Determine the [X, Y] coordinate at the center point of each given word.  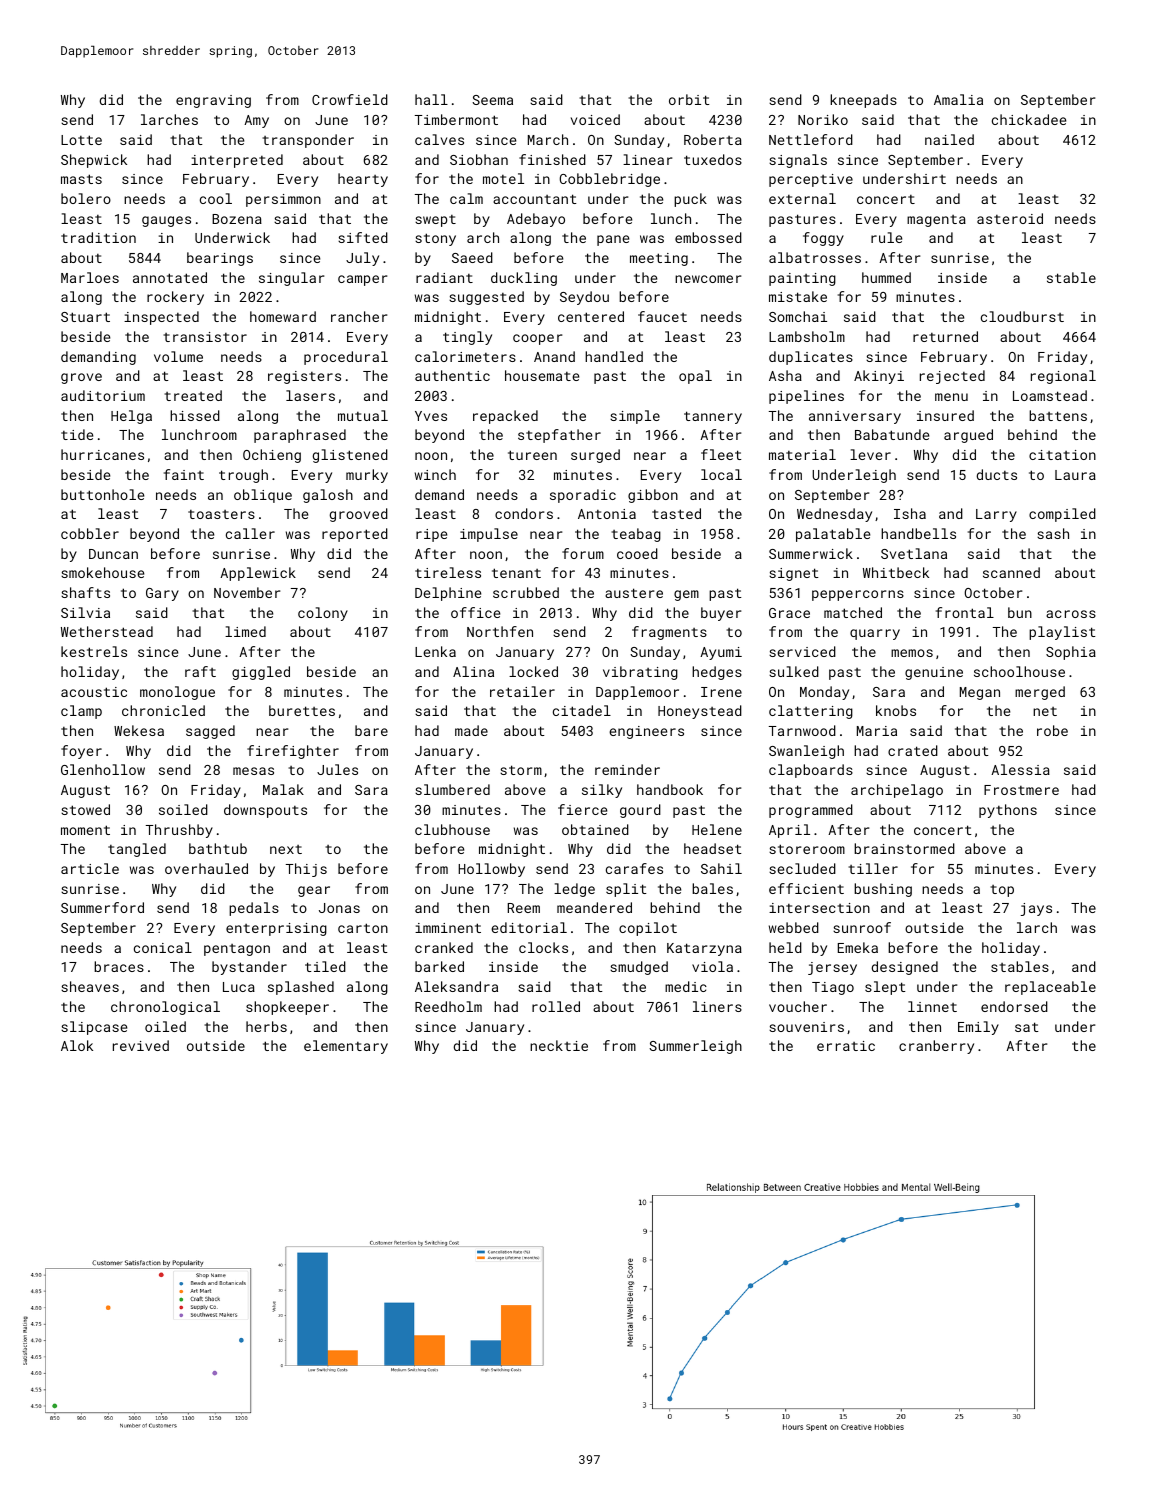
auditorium [103, 395]
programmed [811, 811]
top [1002, 891]
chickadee [1029, 119]
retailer [522, 691]
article [90, 868]
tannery [713, 417]
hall [431, 99]
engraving [213, 101]
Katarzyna [704, 949]
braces [119, 966]
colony [323, 614]
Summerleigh [695, 1047]
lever [870, 454]
